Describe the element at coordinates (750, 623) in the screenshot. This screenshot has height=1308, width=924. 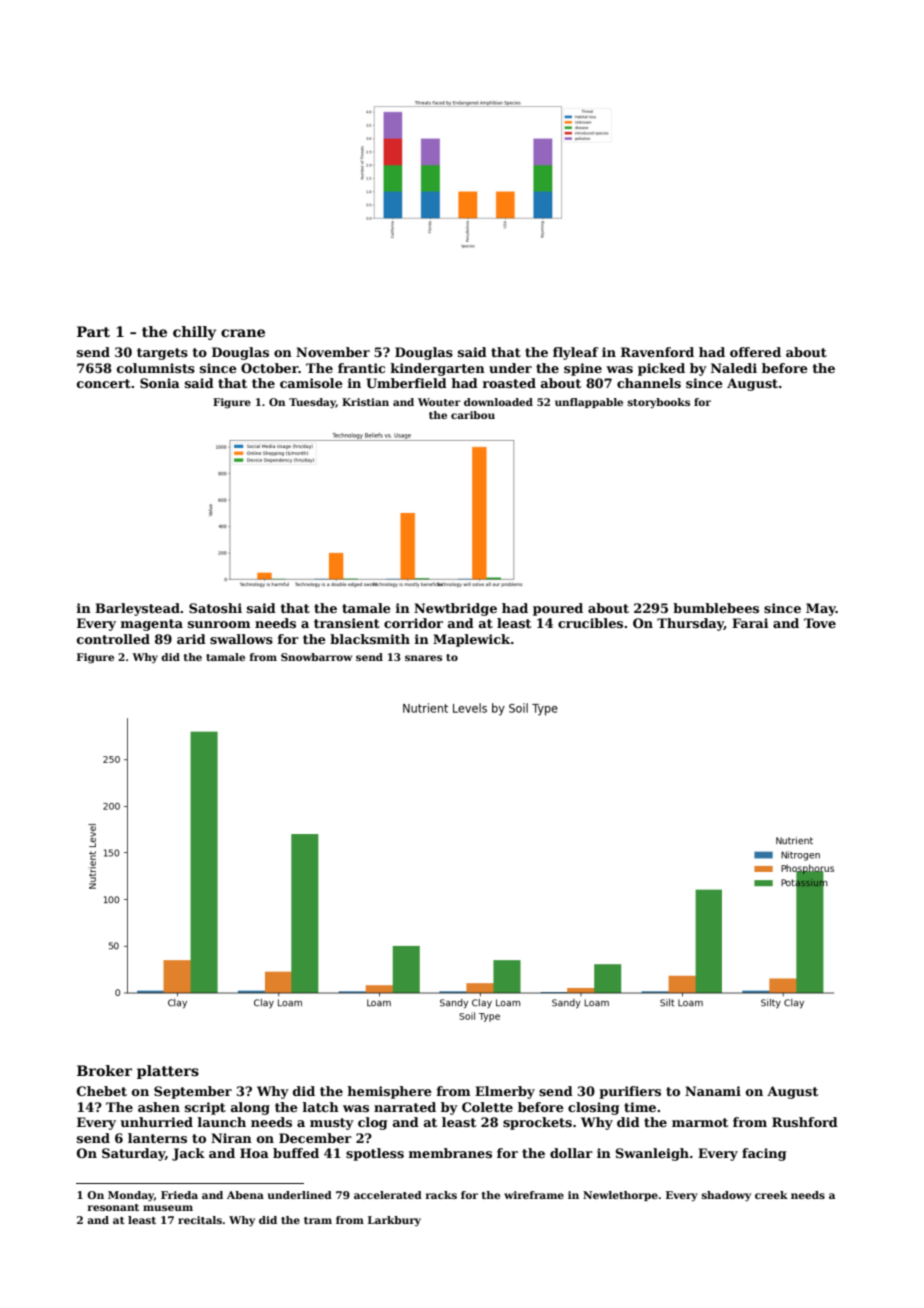
I see `Farai` at that location.
